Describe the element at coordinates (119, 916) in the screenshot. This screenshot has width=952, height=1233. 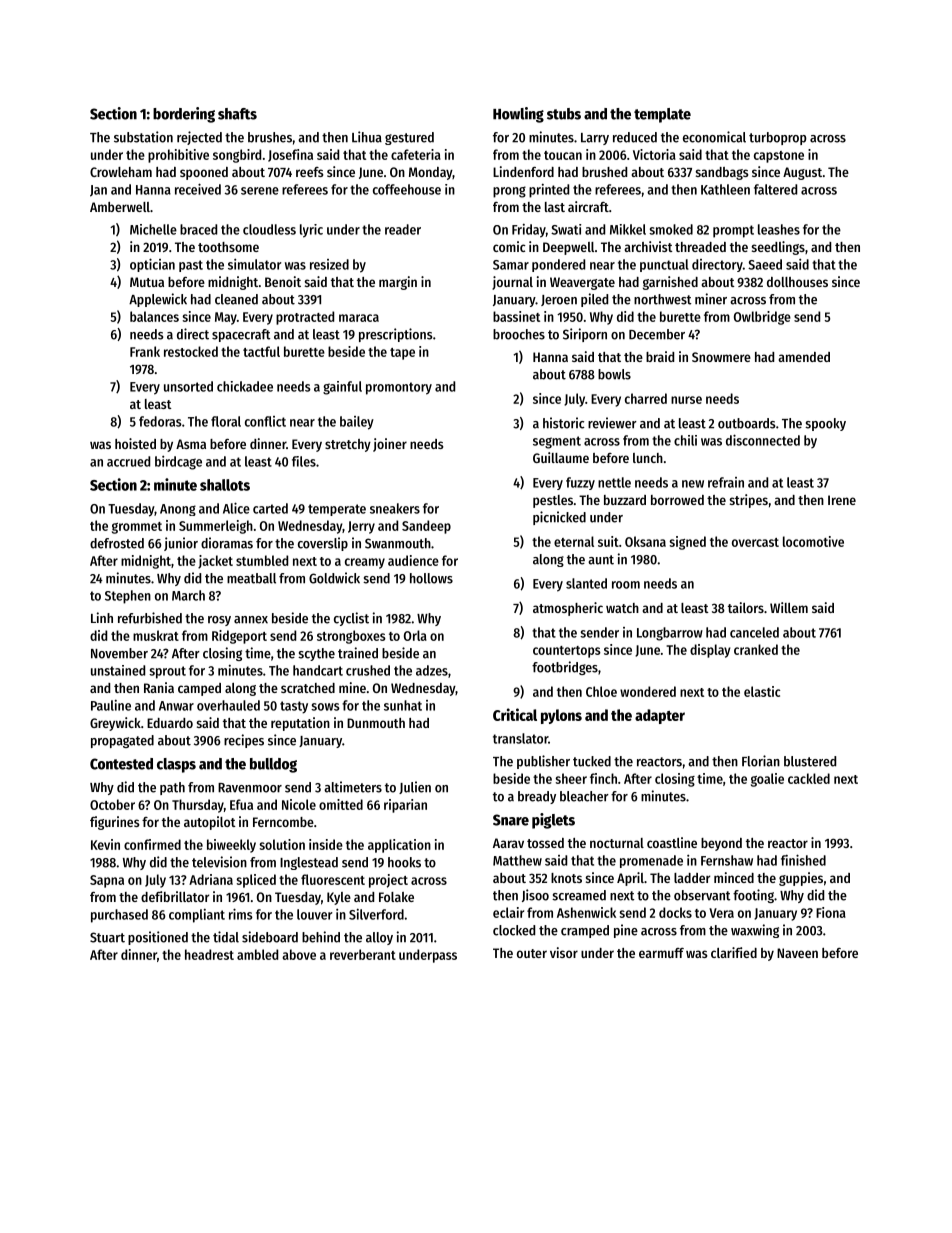
I see `purchased` at that location.
